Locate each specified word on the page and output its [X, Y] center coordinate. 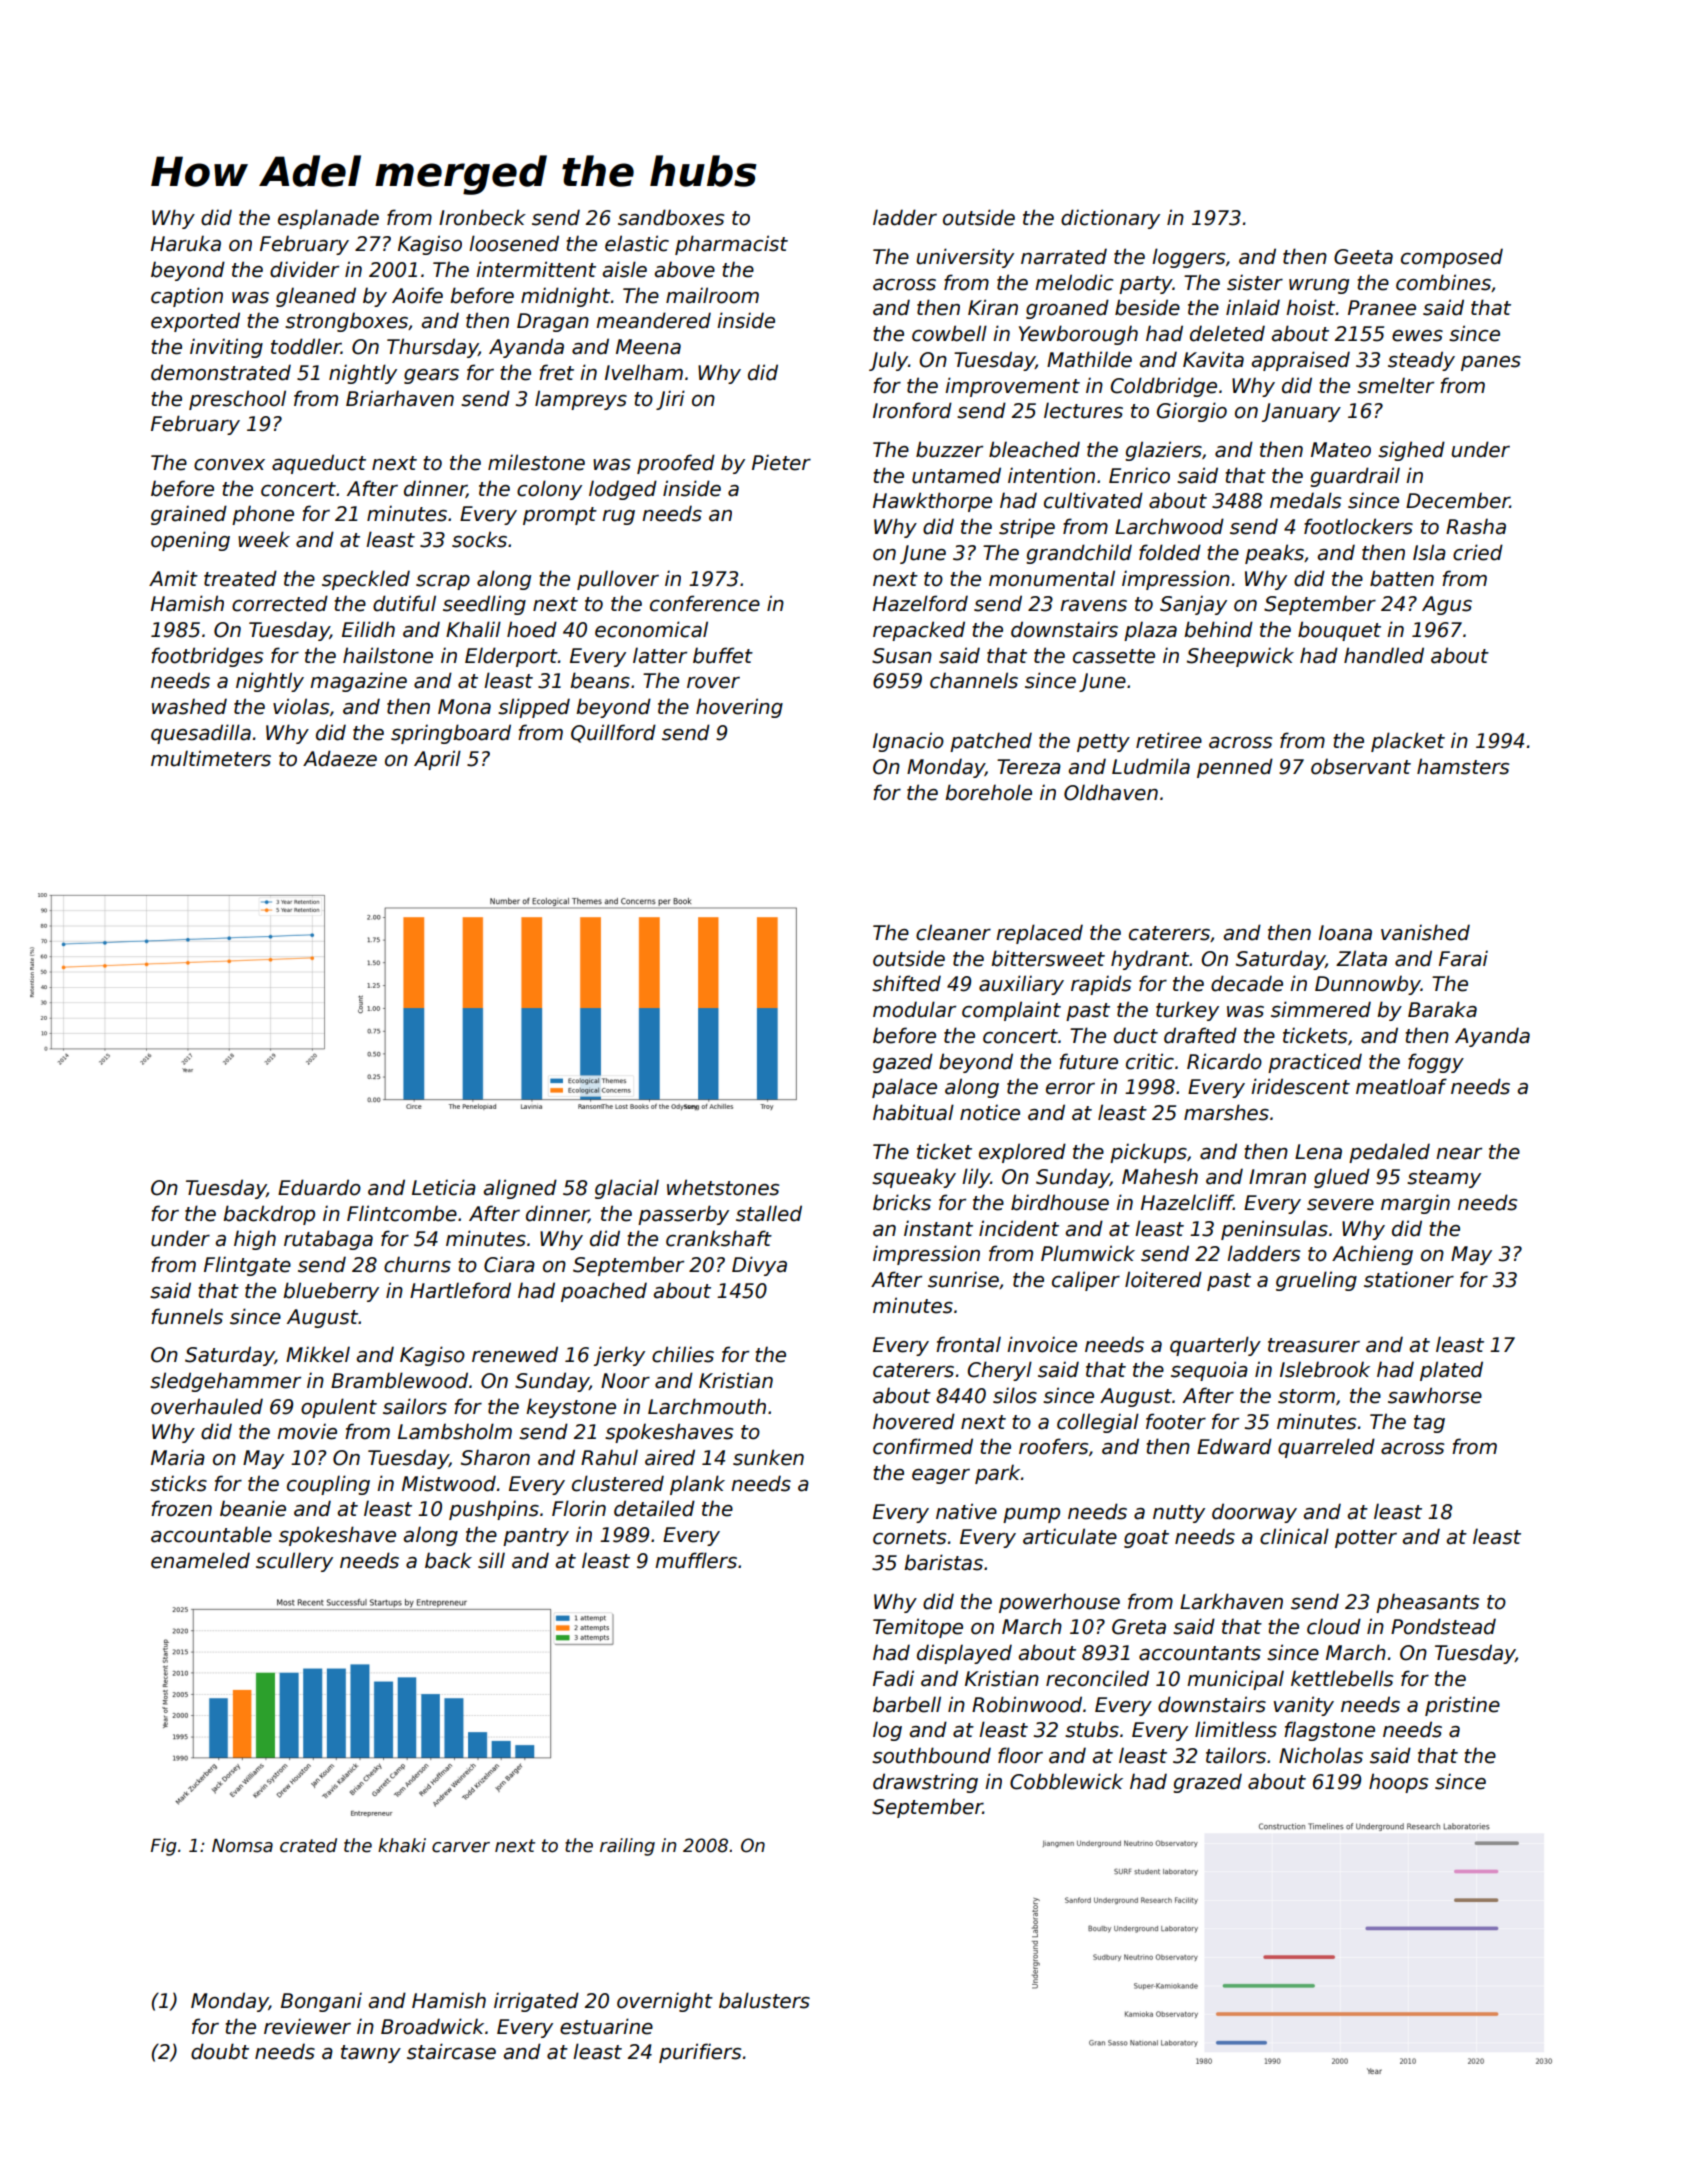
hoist [1310, 307]
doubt [220, 2051]
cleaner [953, 932]
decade [1247, 983]
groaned [1067, 309]
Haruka [186, 243]
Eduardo [319, 1187]
